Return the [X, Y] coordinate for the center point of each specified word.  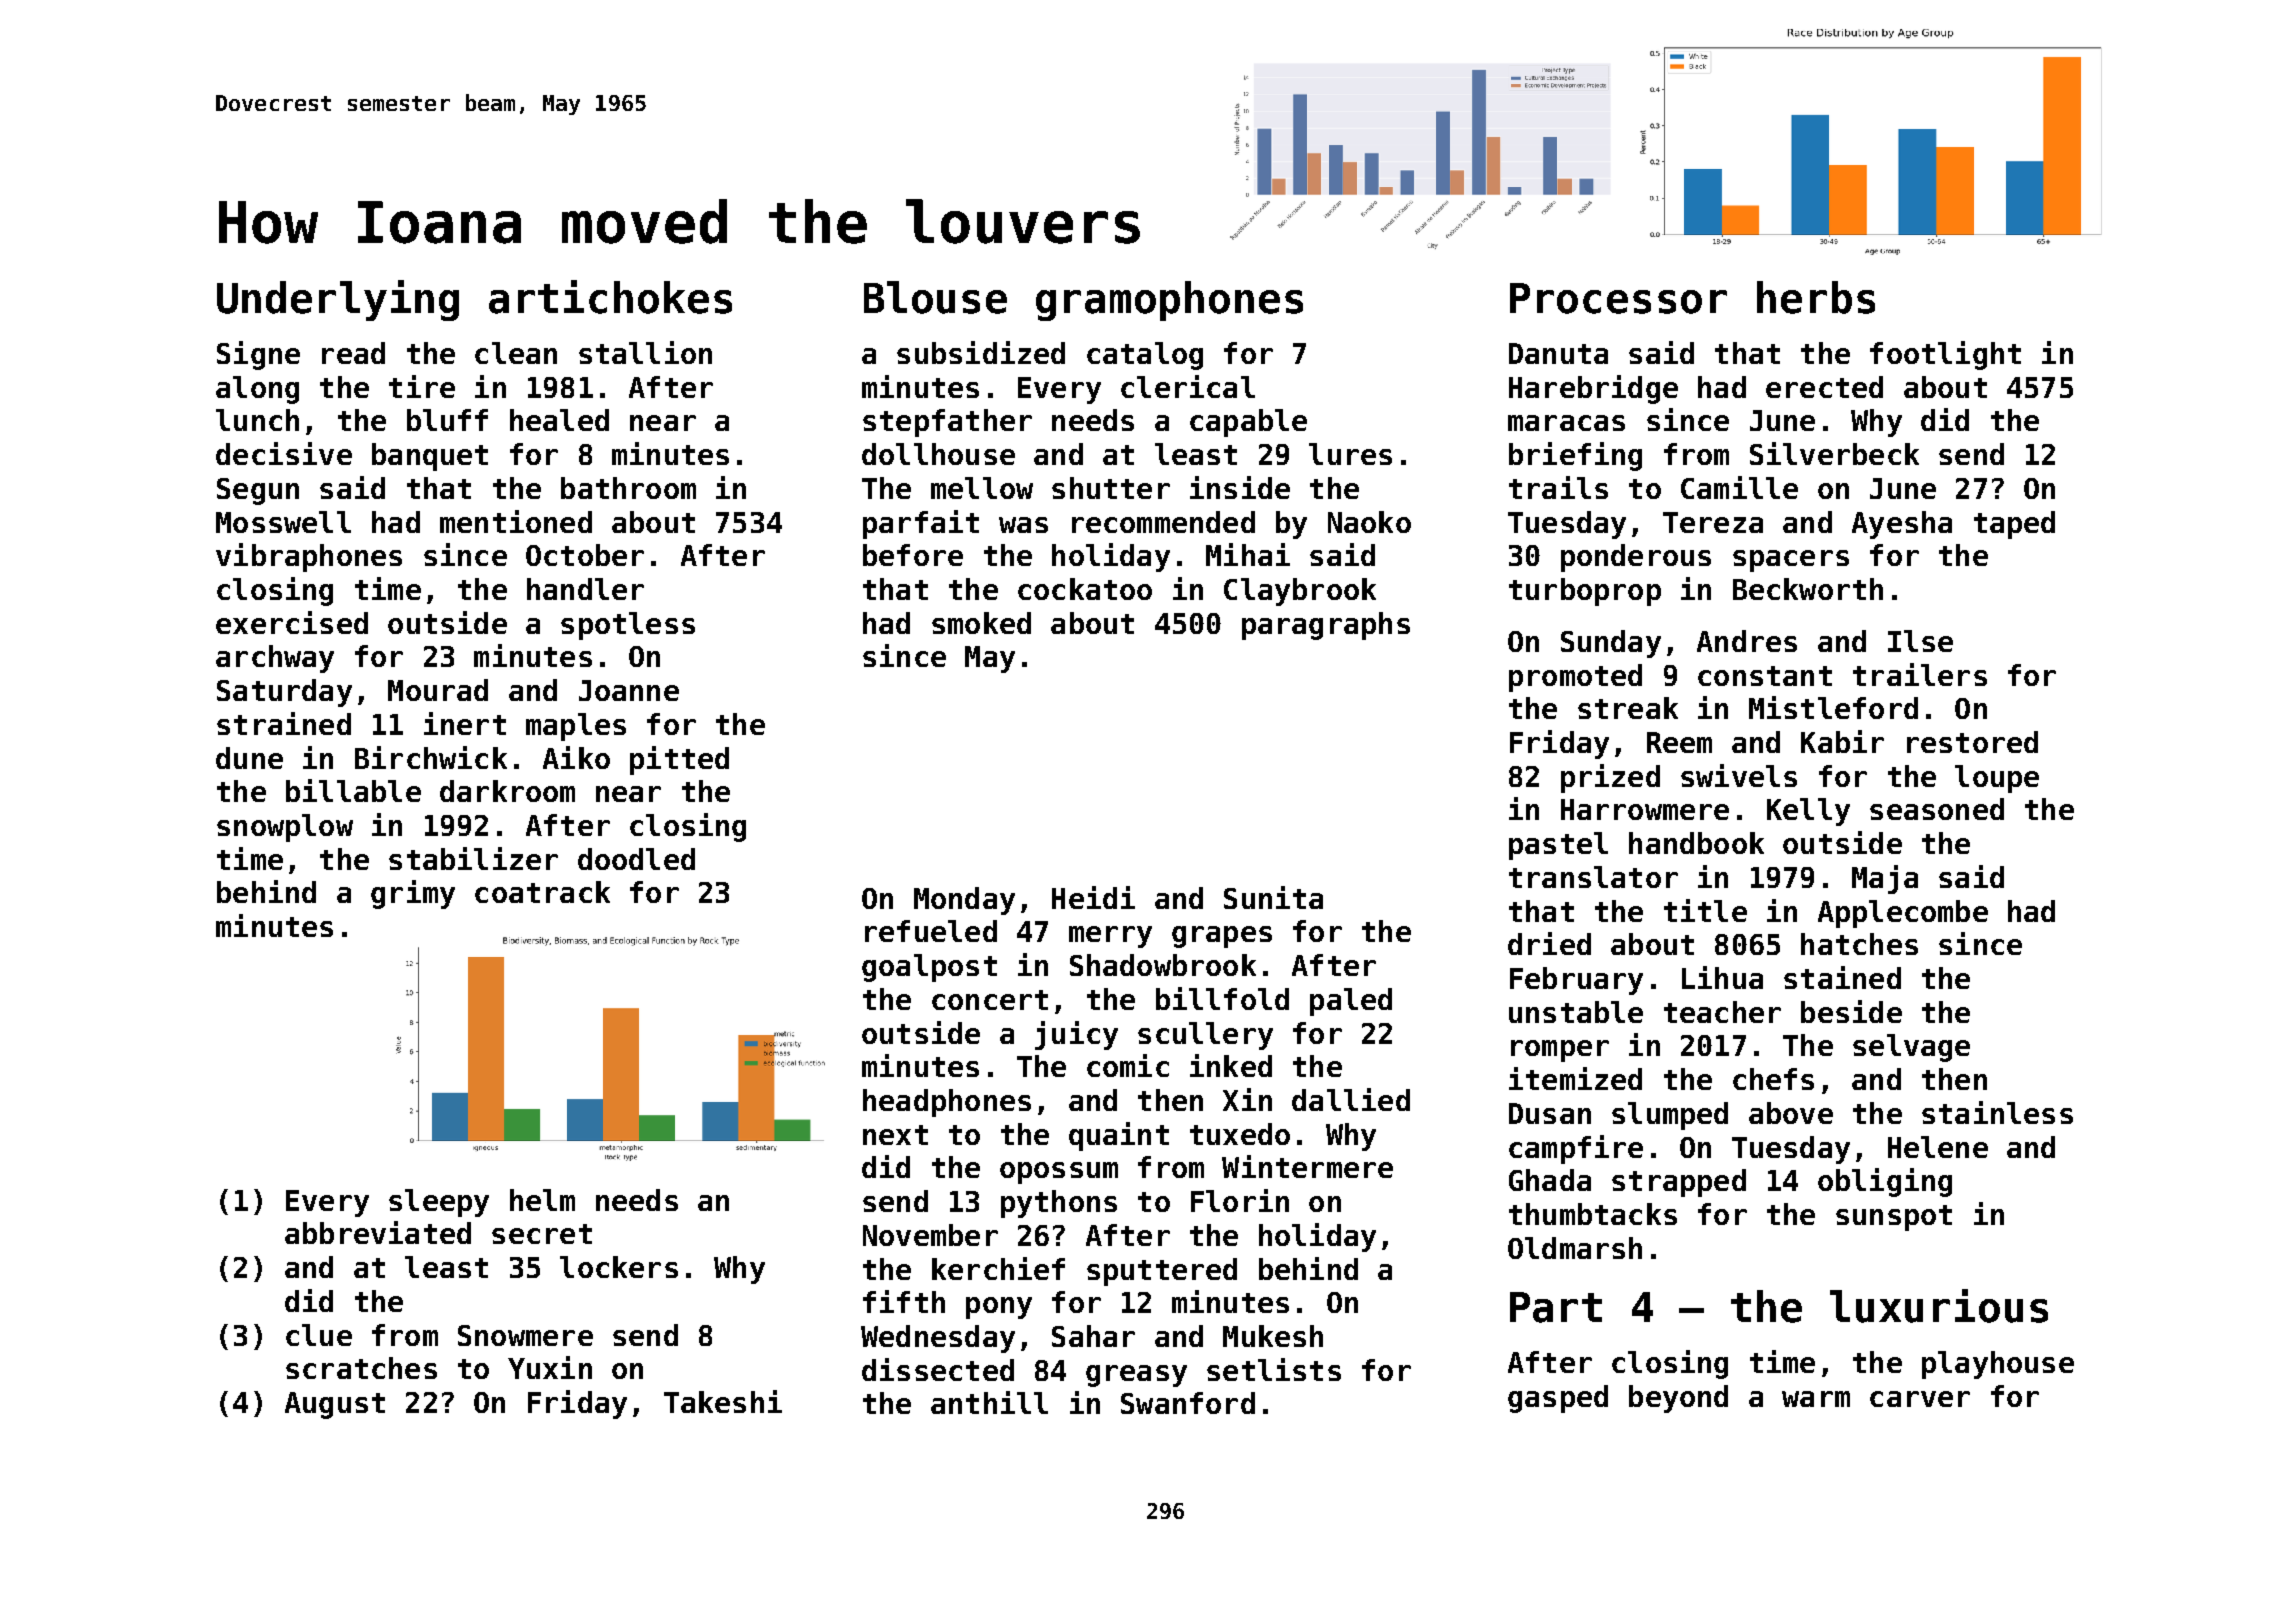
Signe [258, 355]
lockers [619, 1267]
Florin [1240, 1200]
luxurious [1939, 1306]
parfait [921, 524]
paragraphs [1326, 626]
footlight [1945, 355]
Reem [1679, 742]
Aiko [576, 757]
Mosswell [283, 522]
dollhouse [938, 454]
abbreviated [378, 1232]
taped [2014, 525]
